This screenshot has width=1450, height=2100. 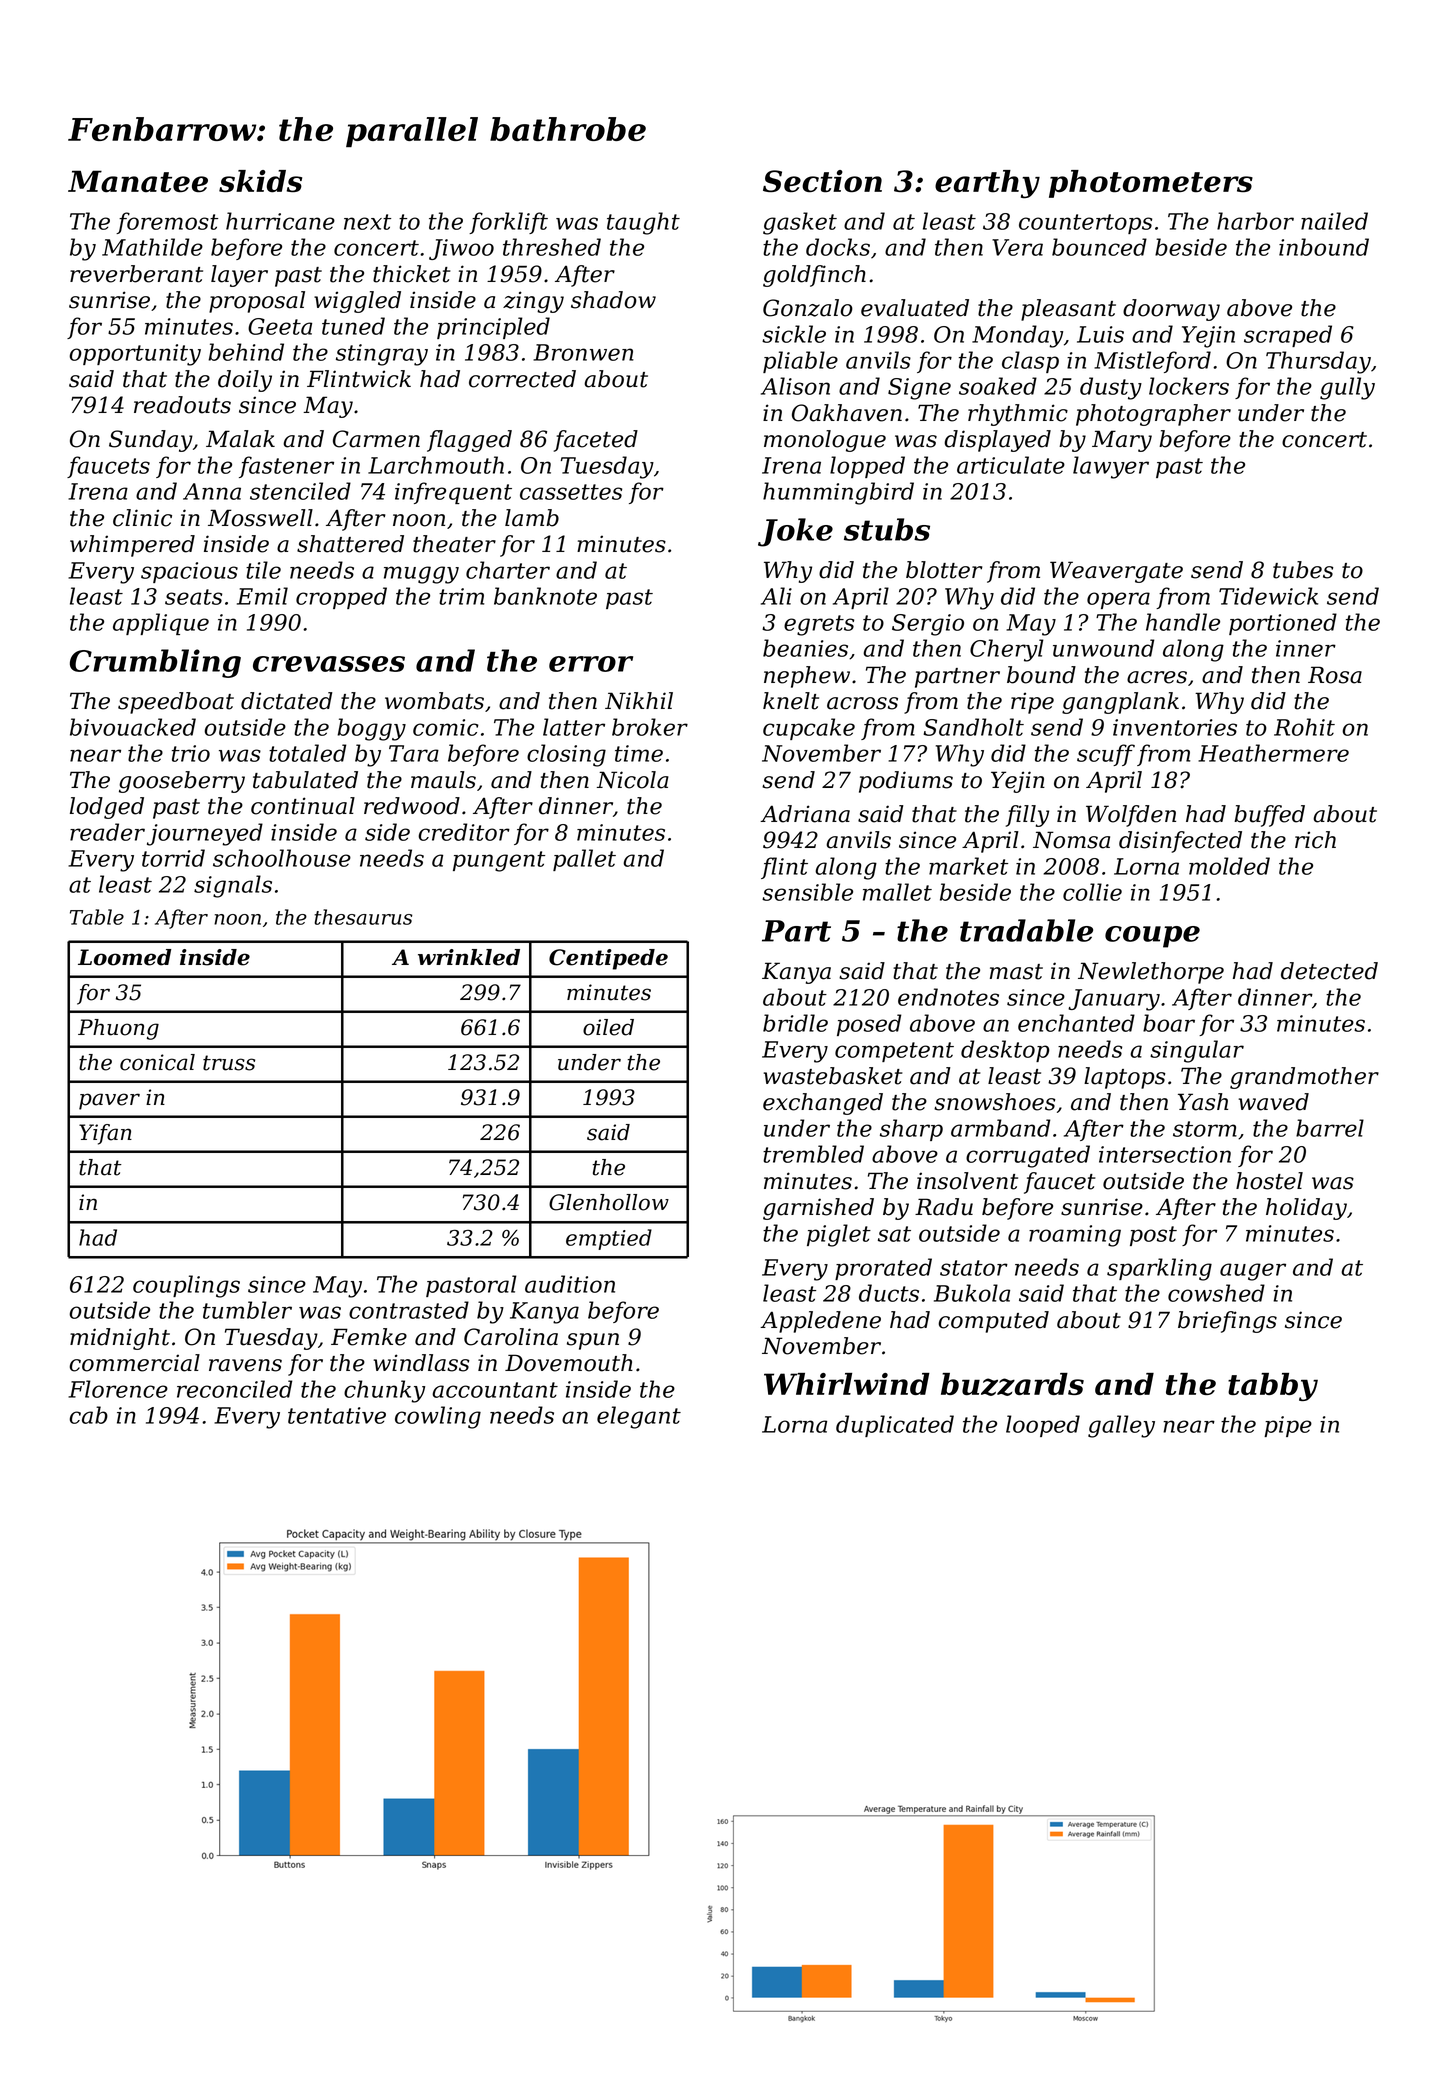 What do you see at coordinates (608, 959) in the screenshot?
I see `Centipede` at bounding box center [608, 959].
